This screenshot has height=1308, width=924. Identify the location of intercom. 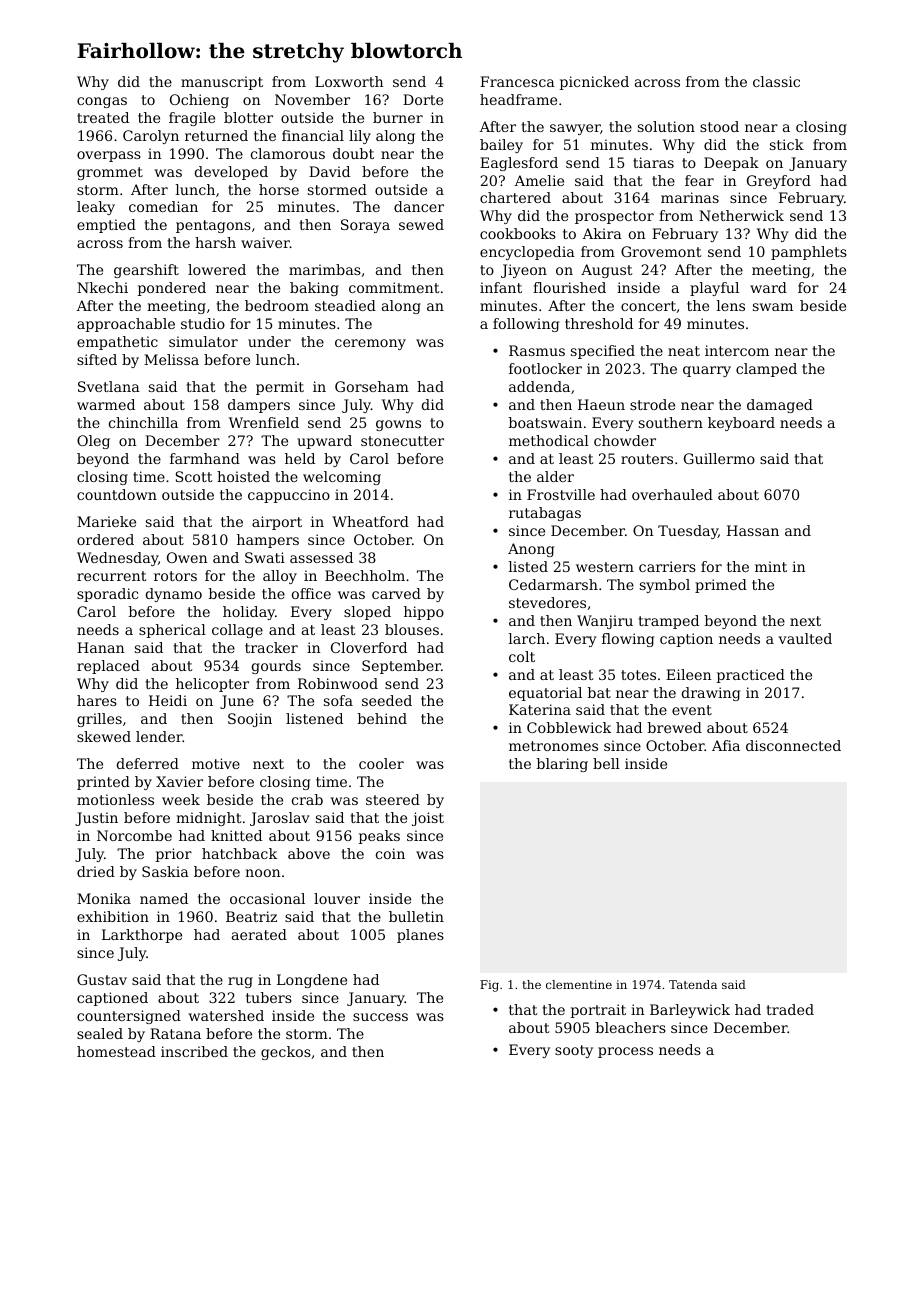
(737, 350).
